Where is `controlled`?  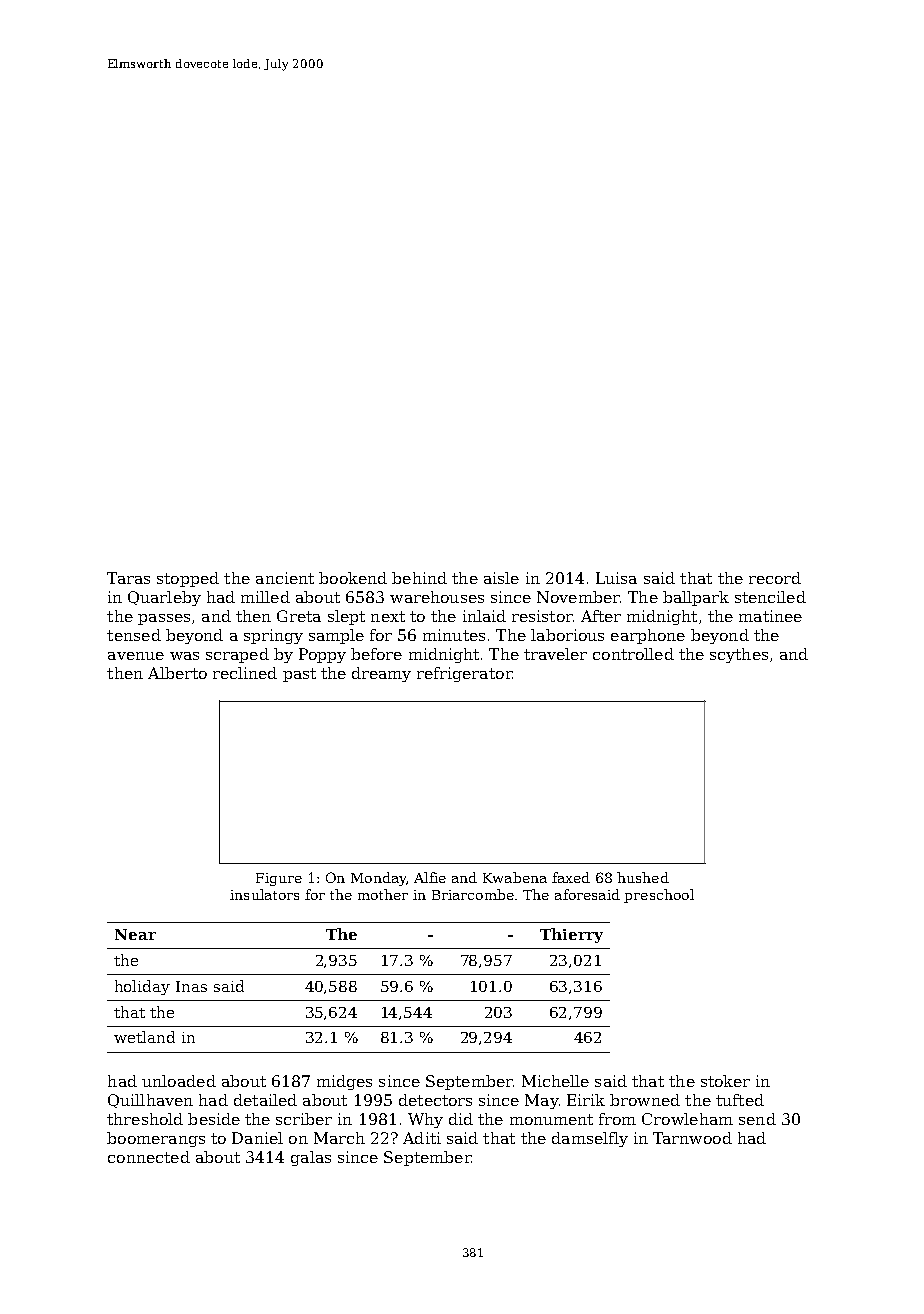
controlled is located at coordinates (633, 654).
